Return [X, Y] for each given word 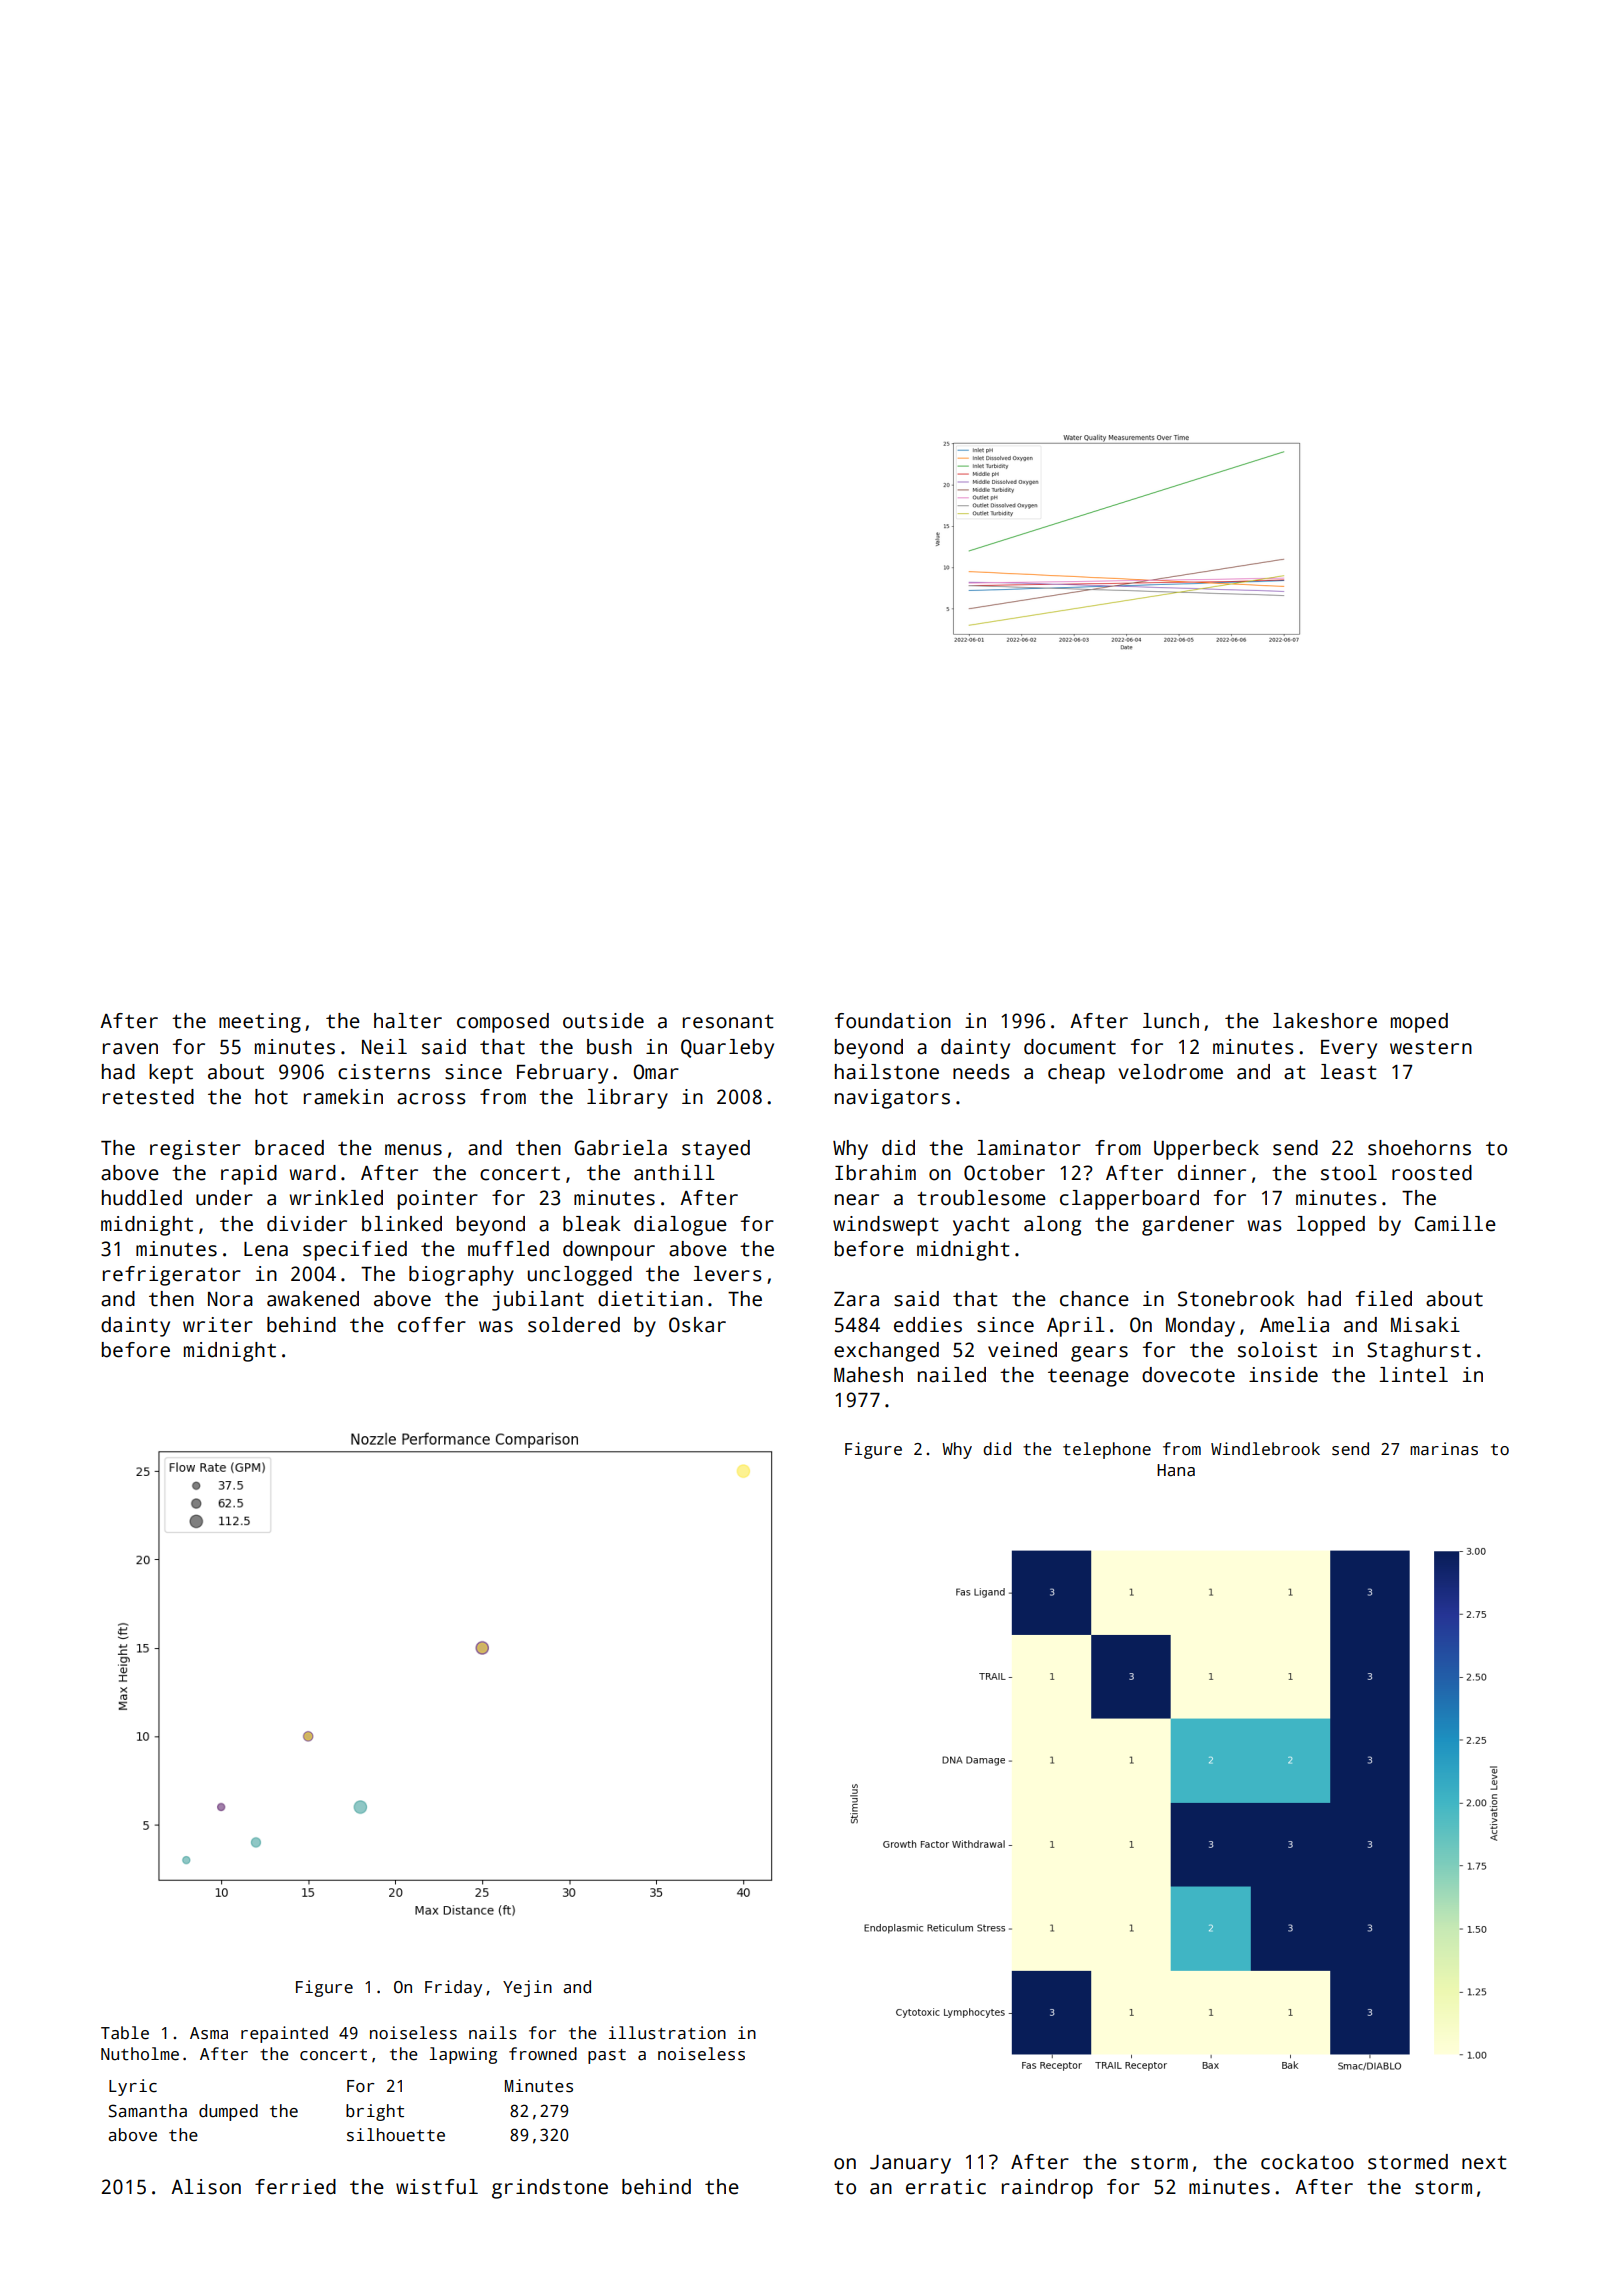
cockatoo [1307, 2162]
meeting [260, 1023]
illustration [667, 2033]
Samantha [148, 2111]
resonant [728, 1021]
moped [1419, 1023]
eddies [928, 1325]
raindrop [1047, 2189]
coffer [432, 1325]
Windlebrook [1265, 1449]
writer [218, 1325]
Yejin [527, 1988]
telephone [1107, 1450]
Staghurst [1419, 1352]
